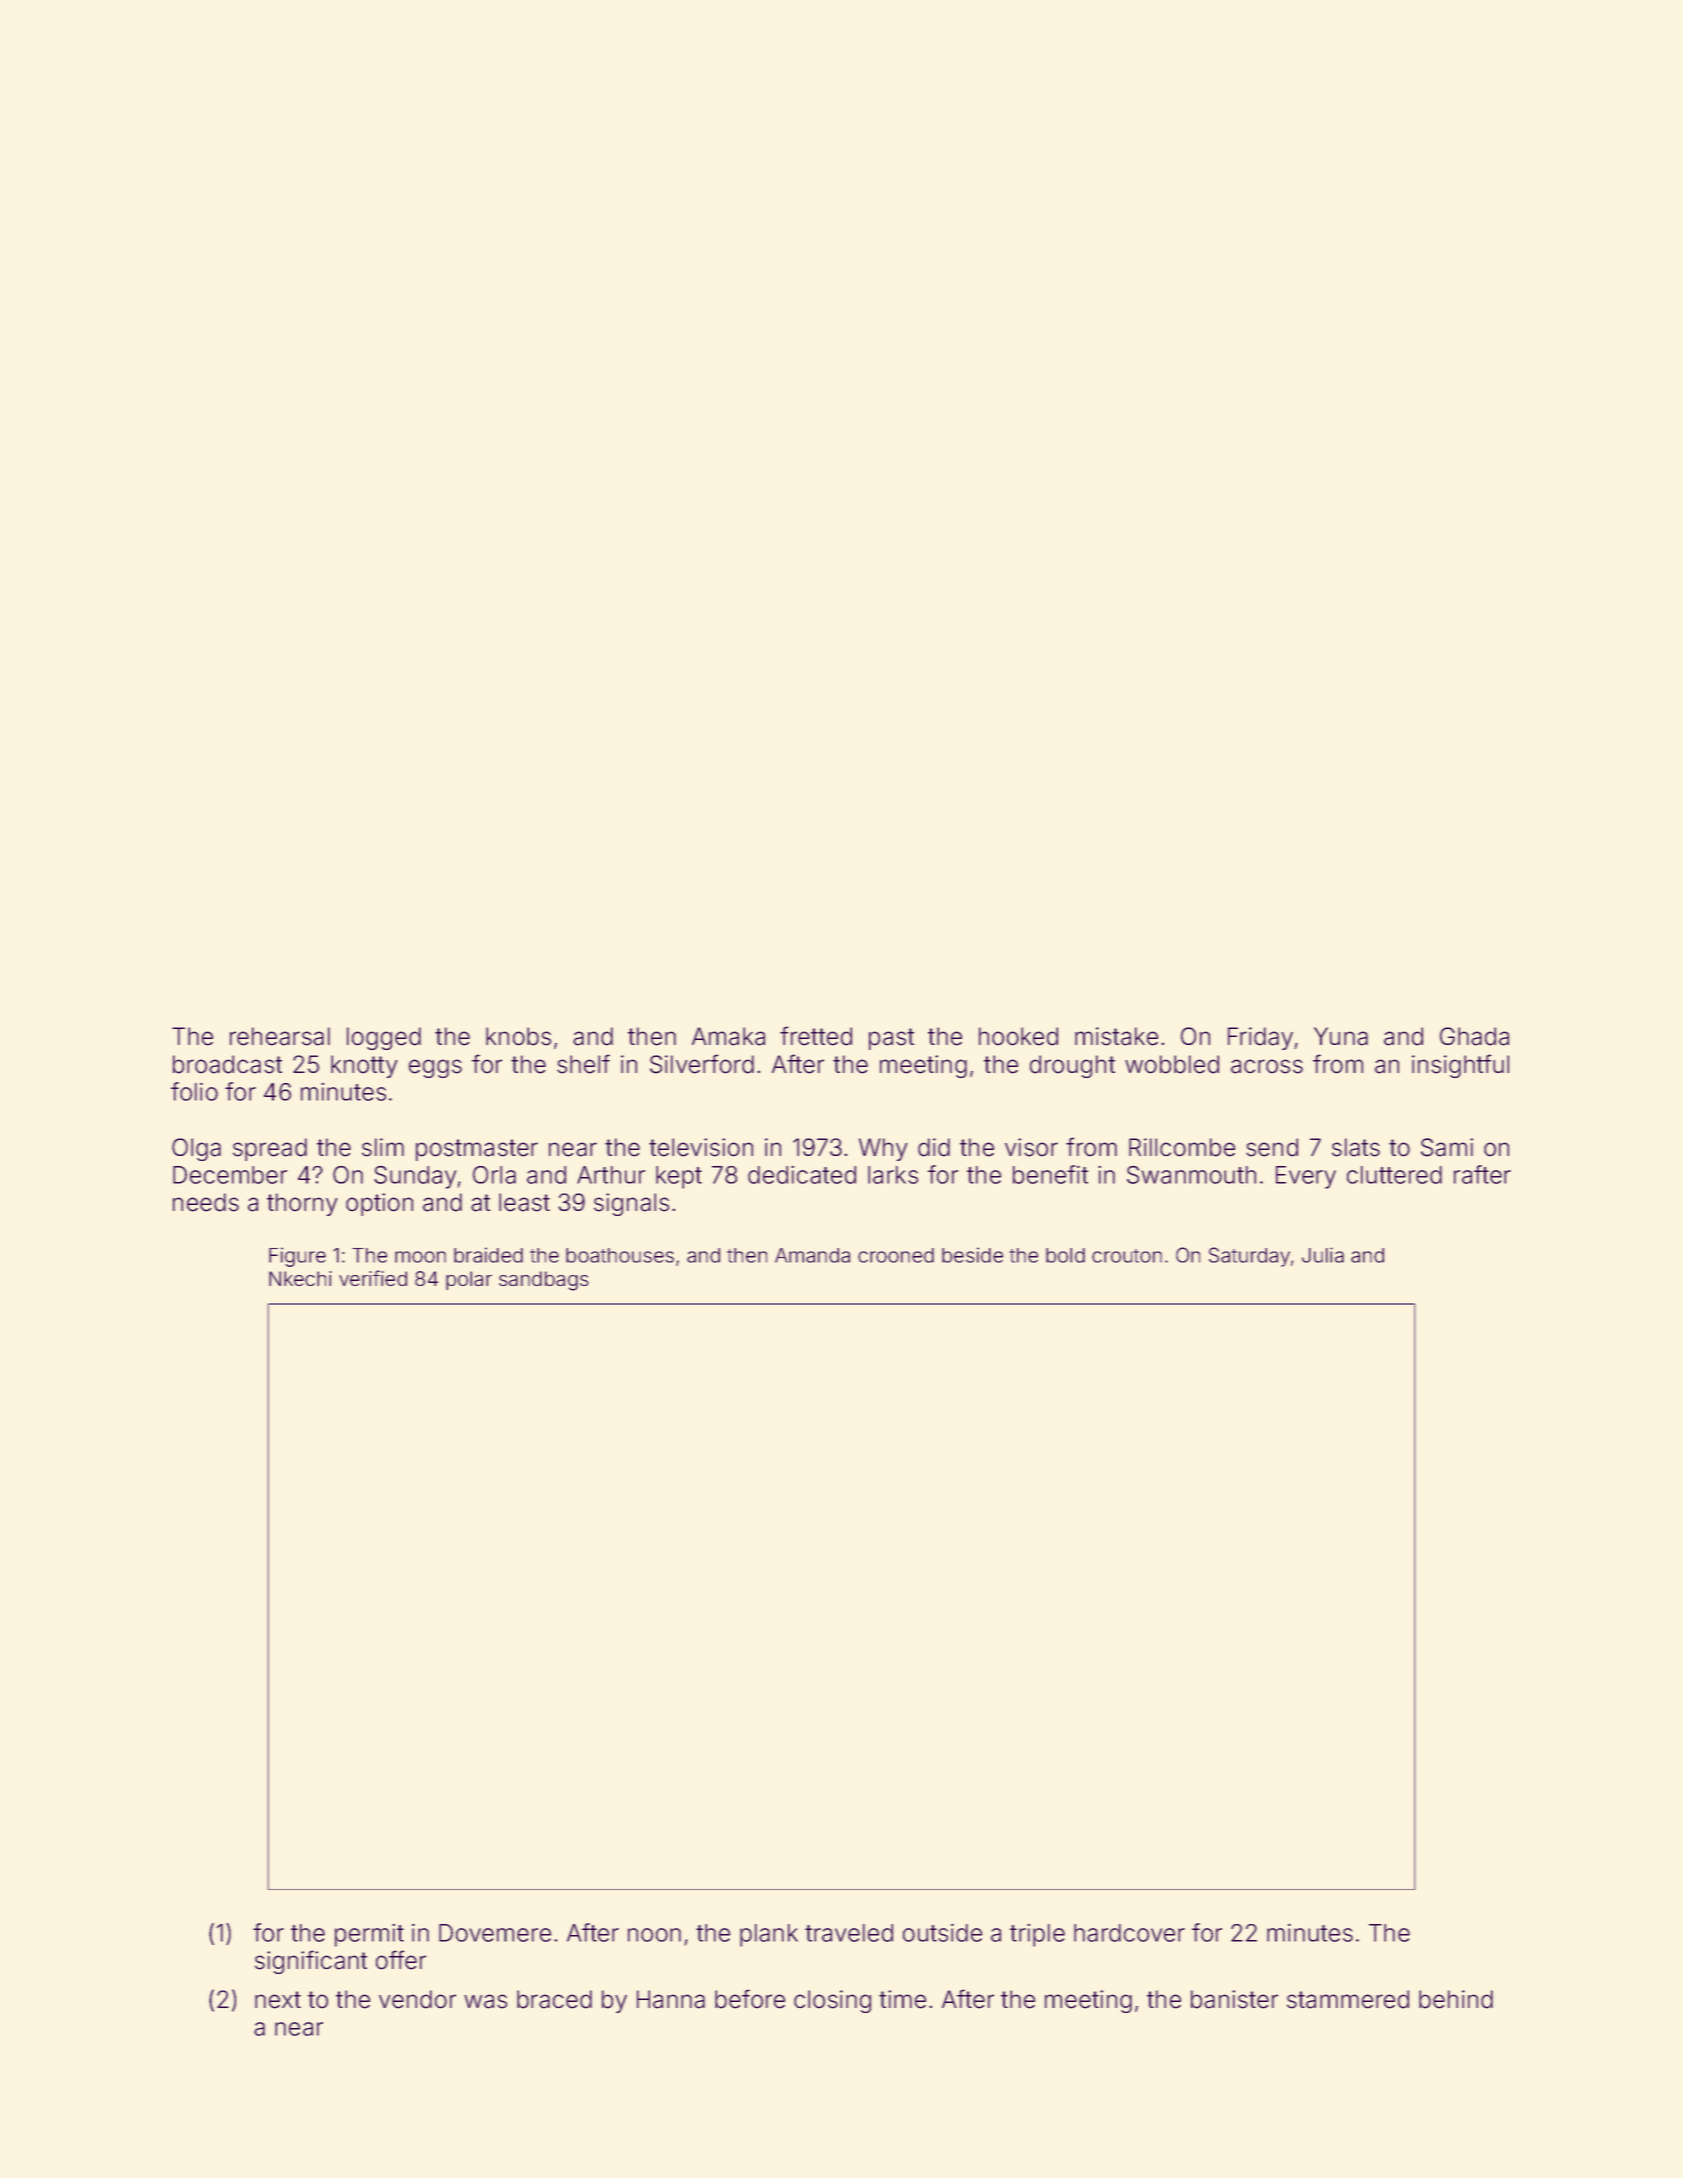 This screenshot has height=2178, width=1683. What do you see at coordinates (300, 1278) in the screenshot?
I see `Nkechi` at bounding box center [300, 1278].
